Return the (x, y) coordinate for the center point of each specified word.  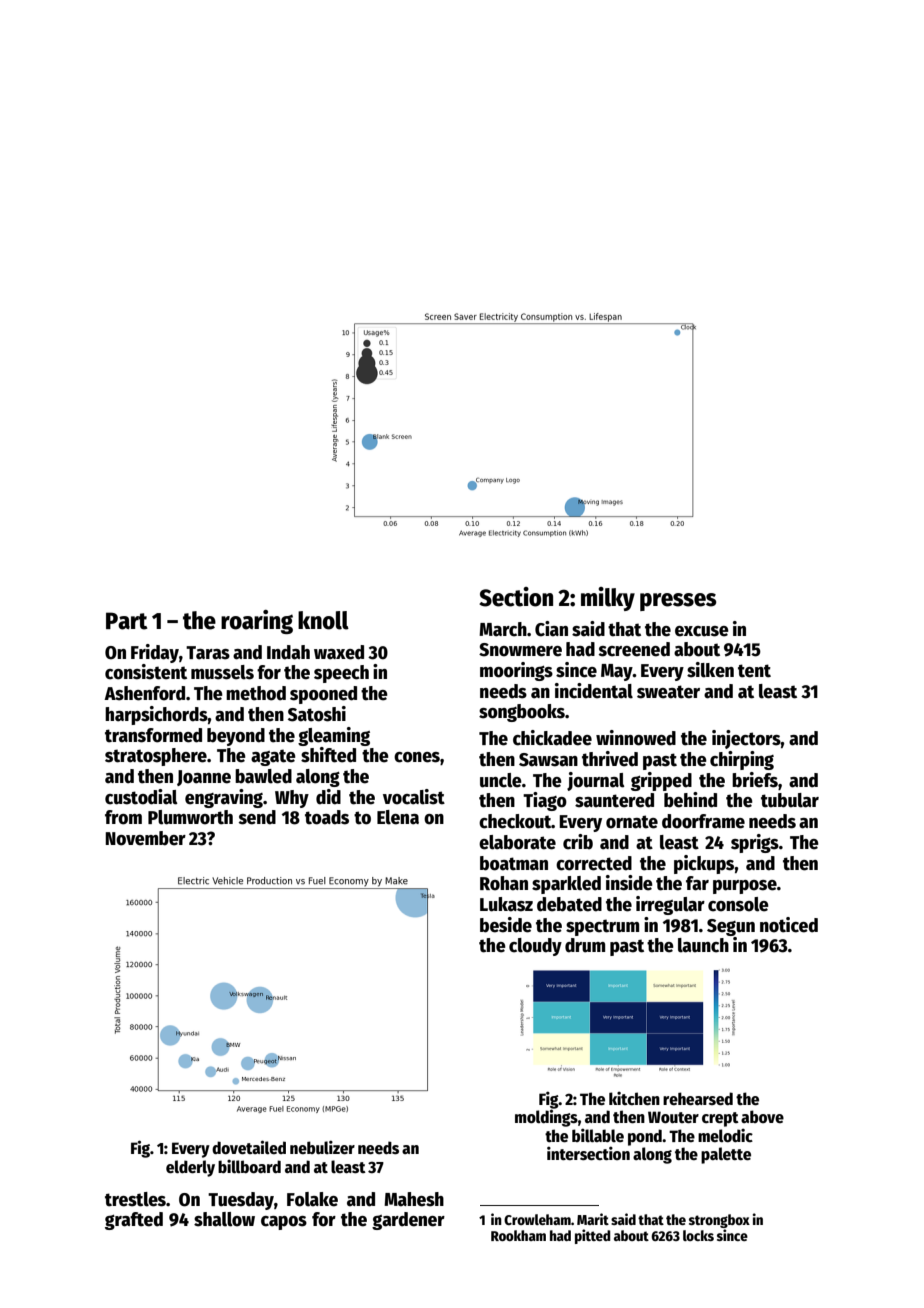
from (123, 817)
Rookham (518, 1235)
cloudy (535, 947)
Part (127, 621)
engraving (224, 798)
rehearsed (698, 1099)
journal (596, 781)
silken (710, 670)
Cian (551, 629)
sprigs (755, 843)
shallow (224, 1219)
